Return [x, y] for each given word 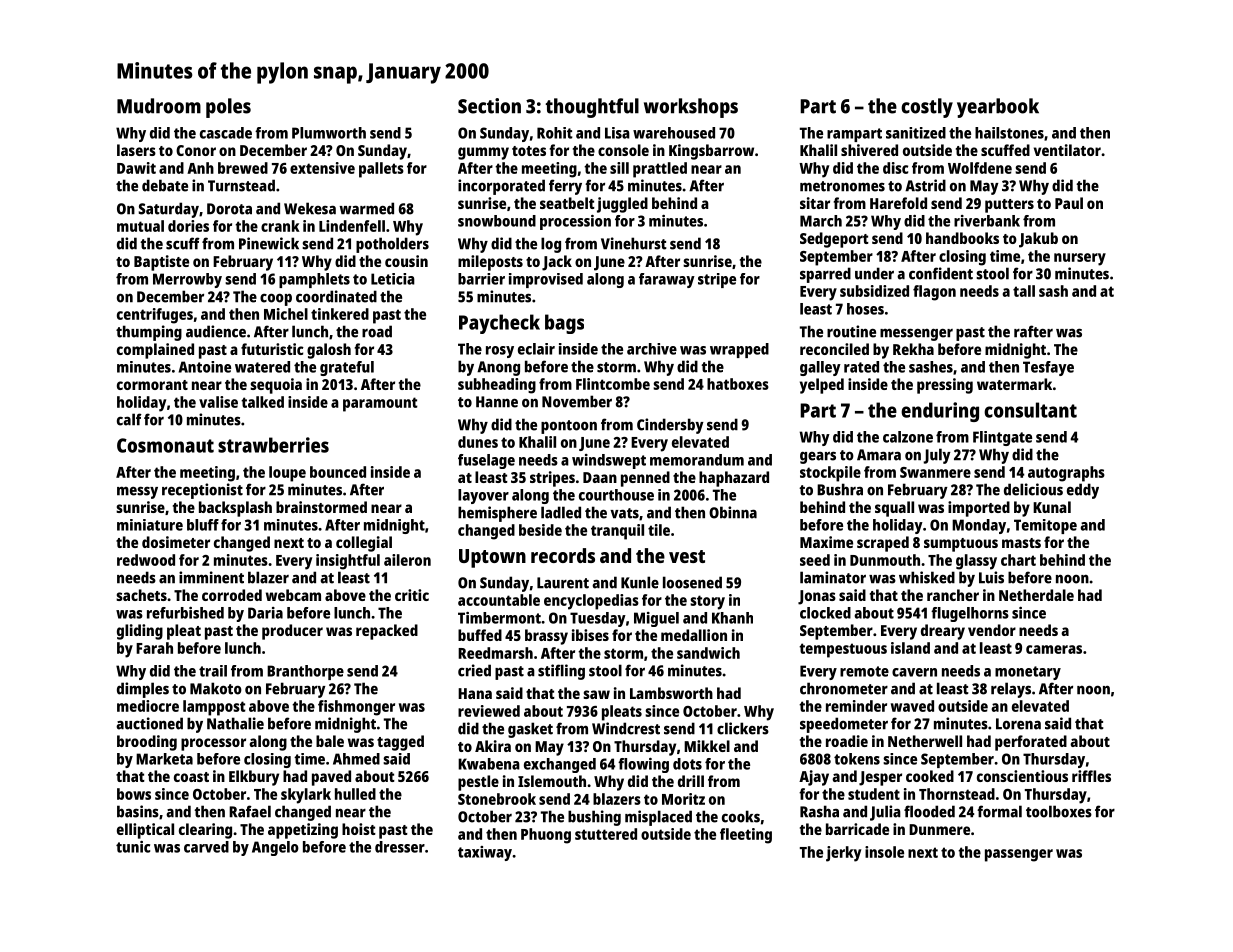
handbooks [962, 238]
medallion [694, 635]
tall [1024, 291]
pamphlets [314, 280]
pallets [381, 170]
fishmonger [356, 708]
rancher [953, 595]
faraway [667, 280]
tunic [133, 847]
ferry [565, 187]
